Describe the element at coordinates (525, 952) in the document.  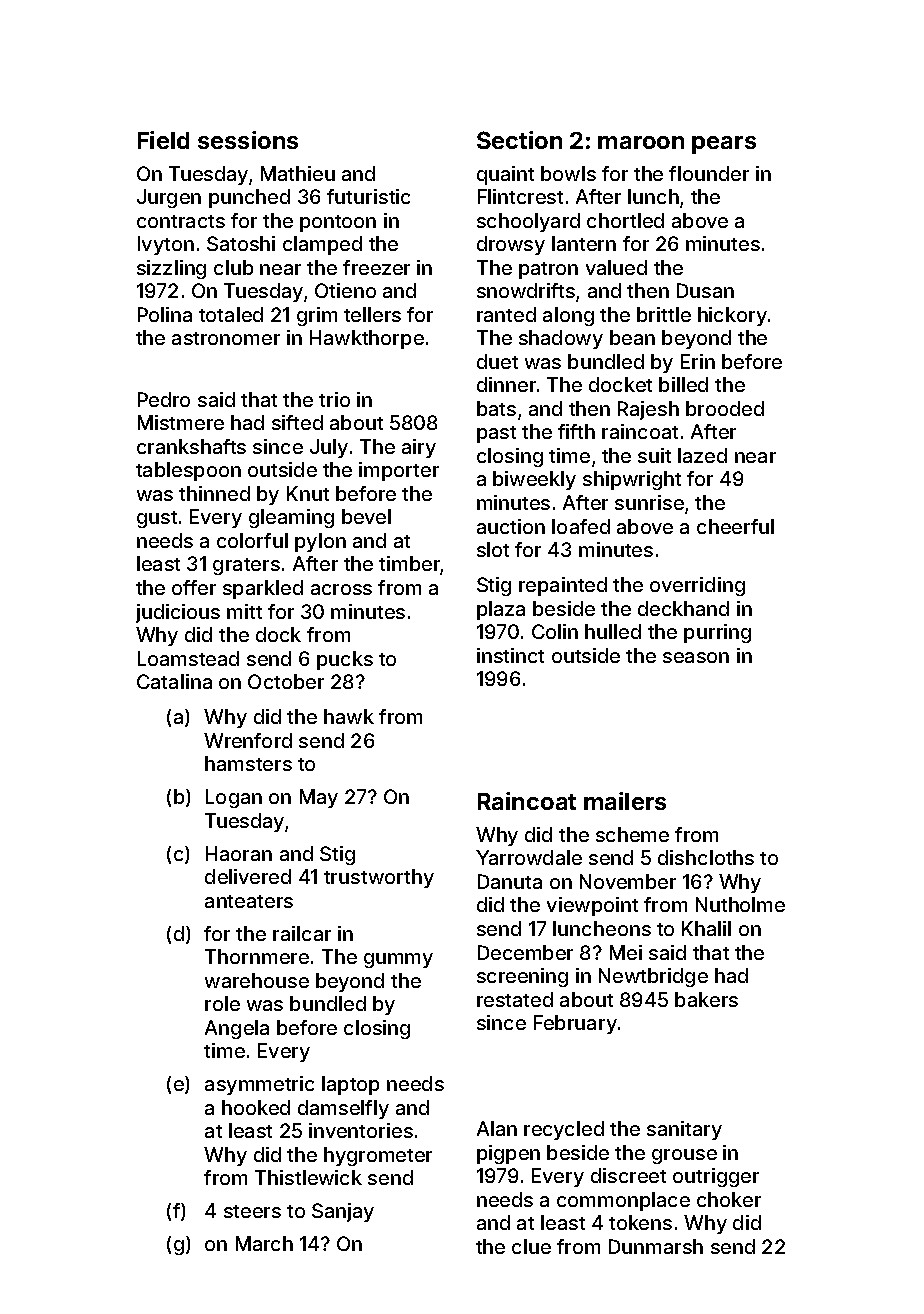
I see `December` at that location.
